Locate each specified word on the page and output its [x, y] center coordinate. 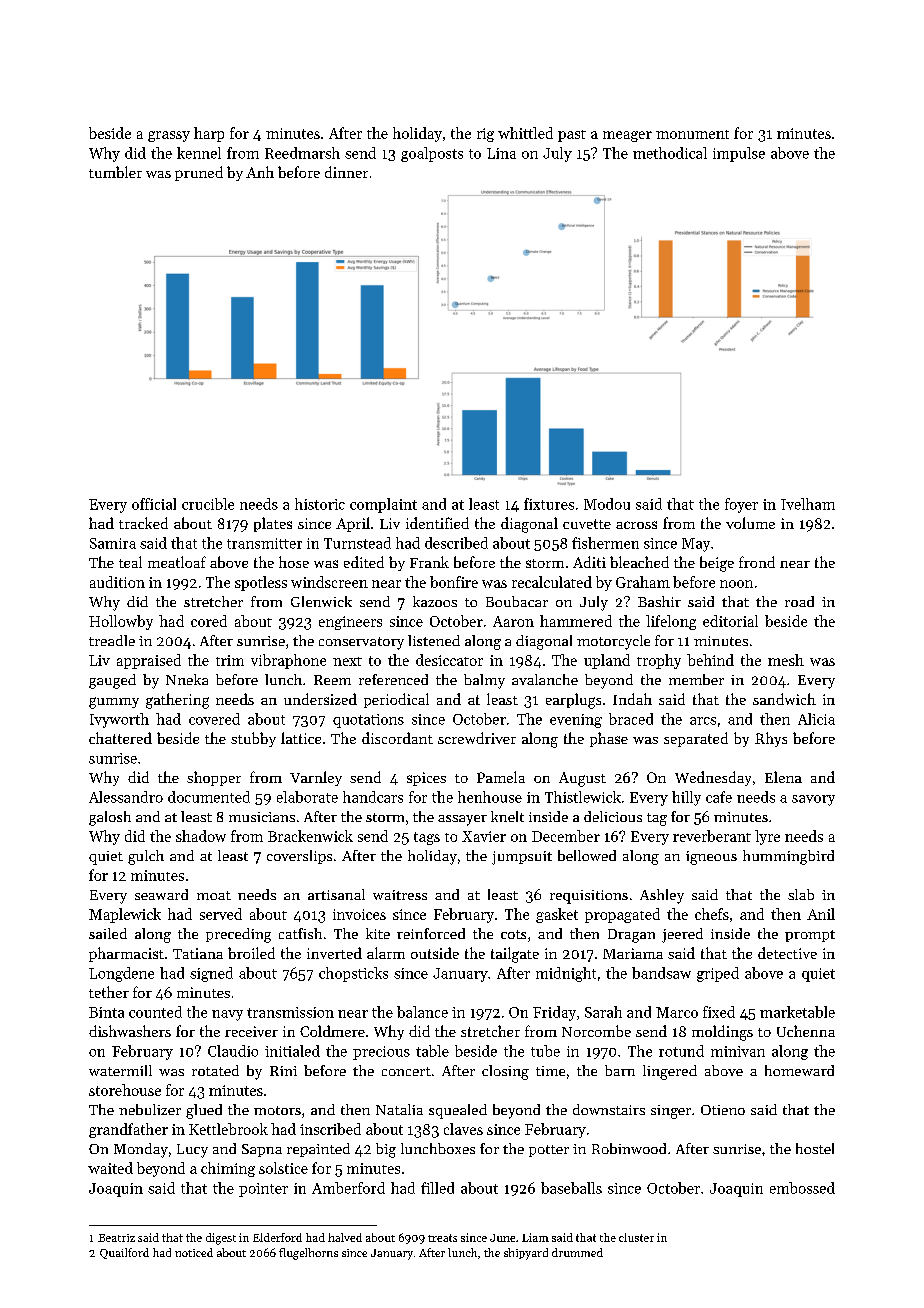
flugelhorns [308, 1254]
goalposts [432, 154]
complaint [383, 505]
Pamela [501, 777]
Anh [260, 172]
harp [209, 134]
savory [813, 800]
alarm [386, 953]
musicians [262, 817]
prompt [810, 936]
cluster [636, 1237]
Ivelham [808, 504]
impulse [739, 154]
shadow [201, 836]
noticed [194, 1252]
